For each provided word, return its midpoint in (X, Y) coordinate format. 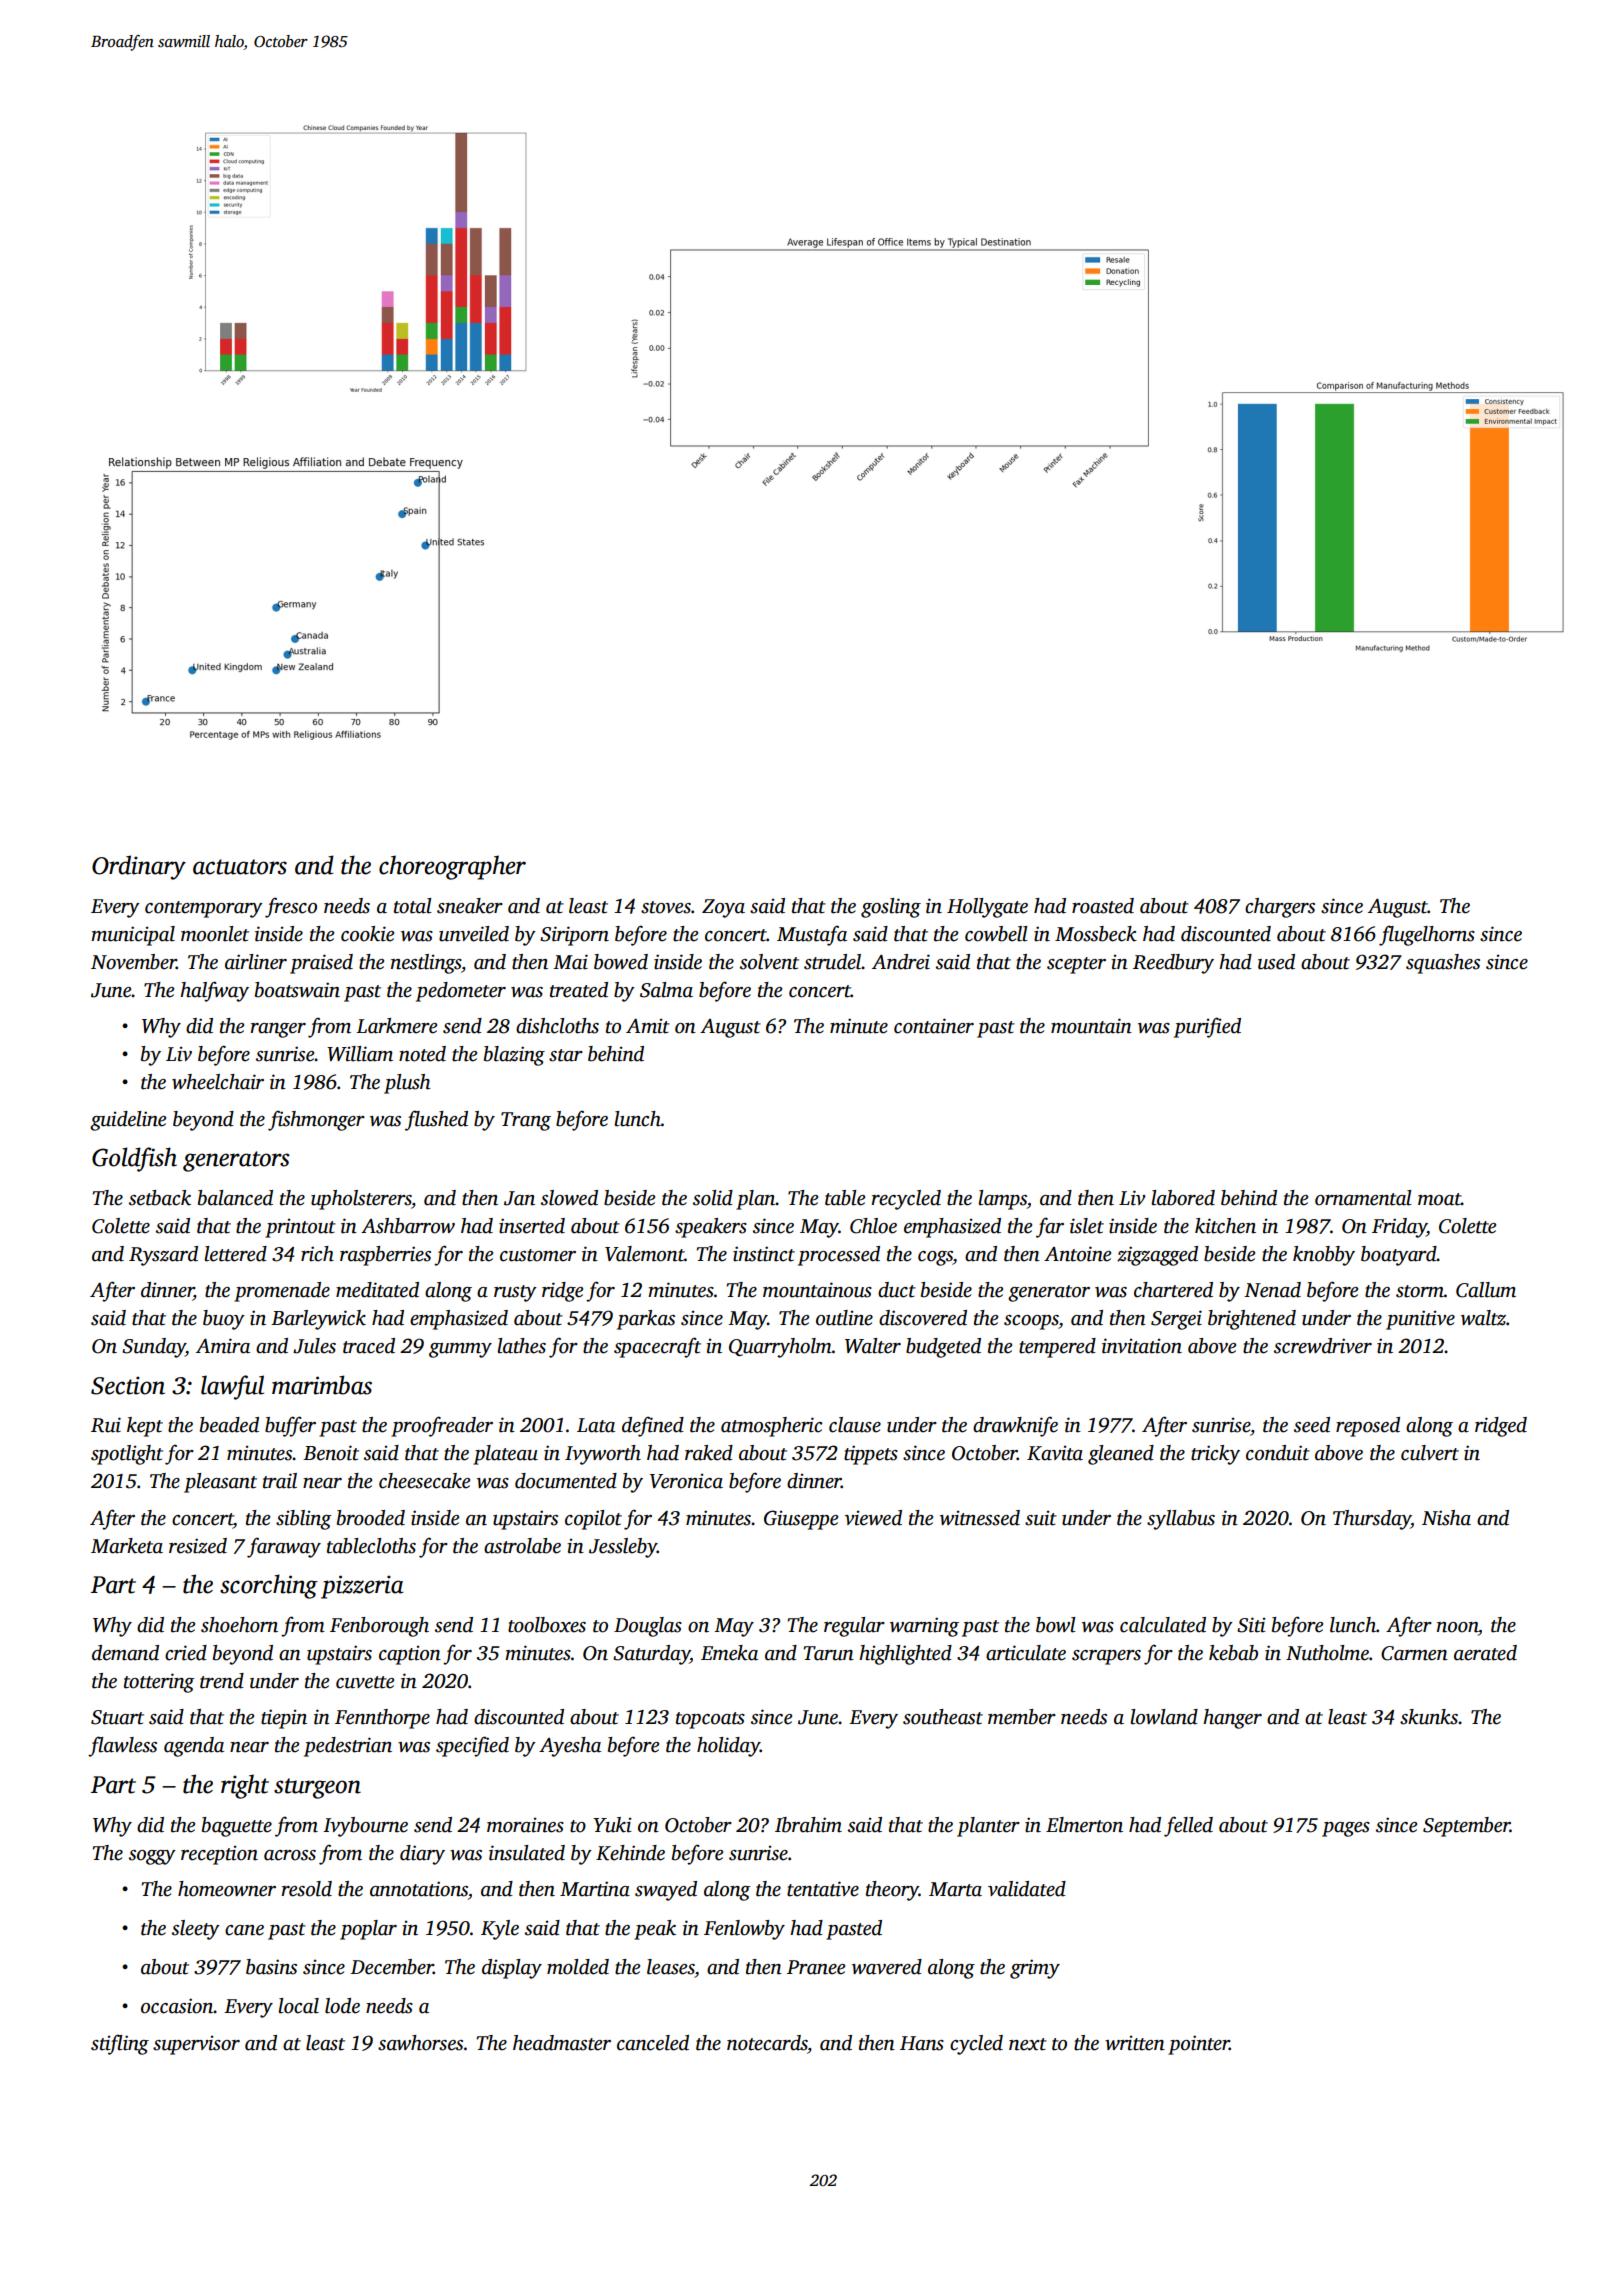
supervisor (196, 2045)
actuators (240, 867)
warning (924, 1627)
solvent (769, 962)
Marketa (127, 1546)
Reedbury (1173, 964)
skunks (1429, 1717)
